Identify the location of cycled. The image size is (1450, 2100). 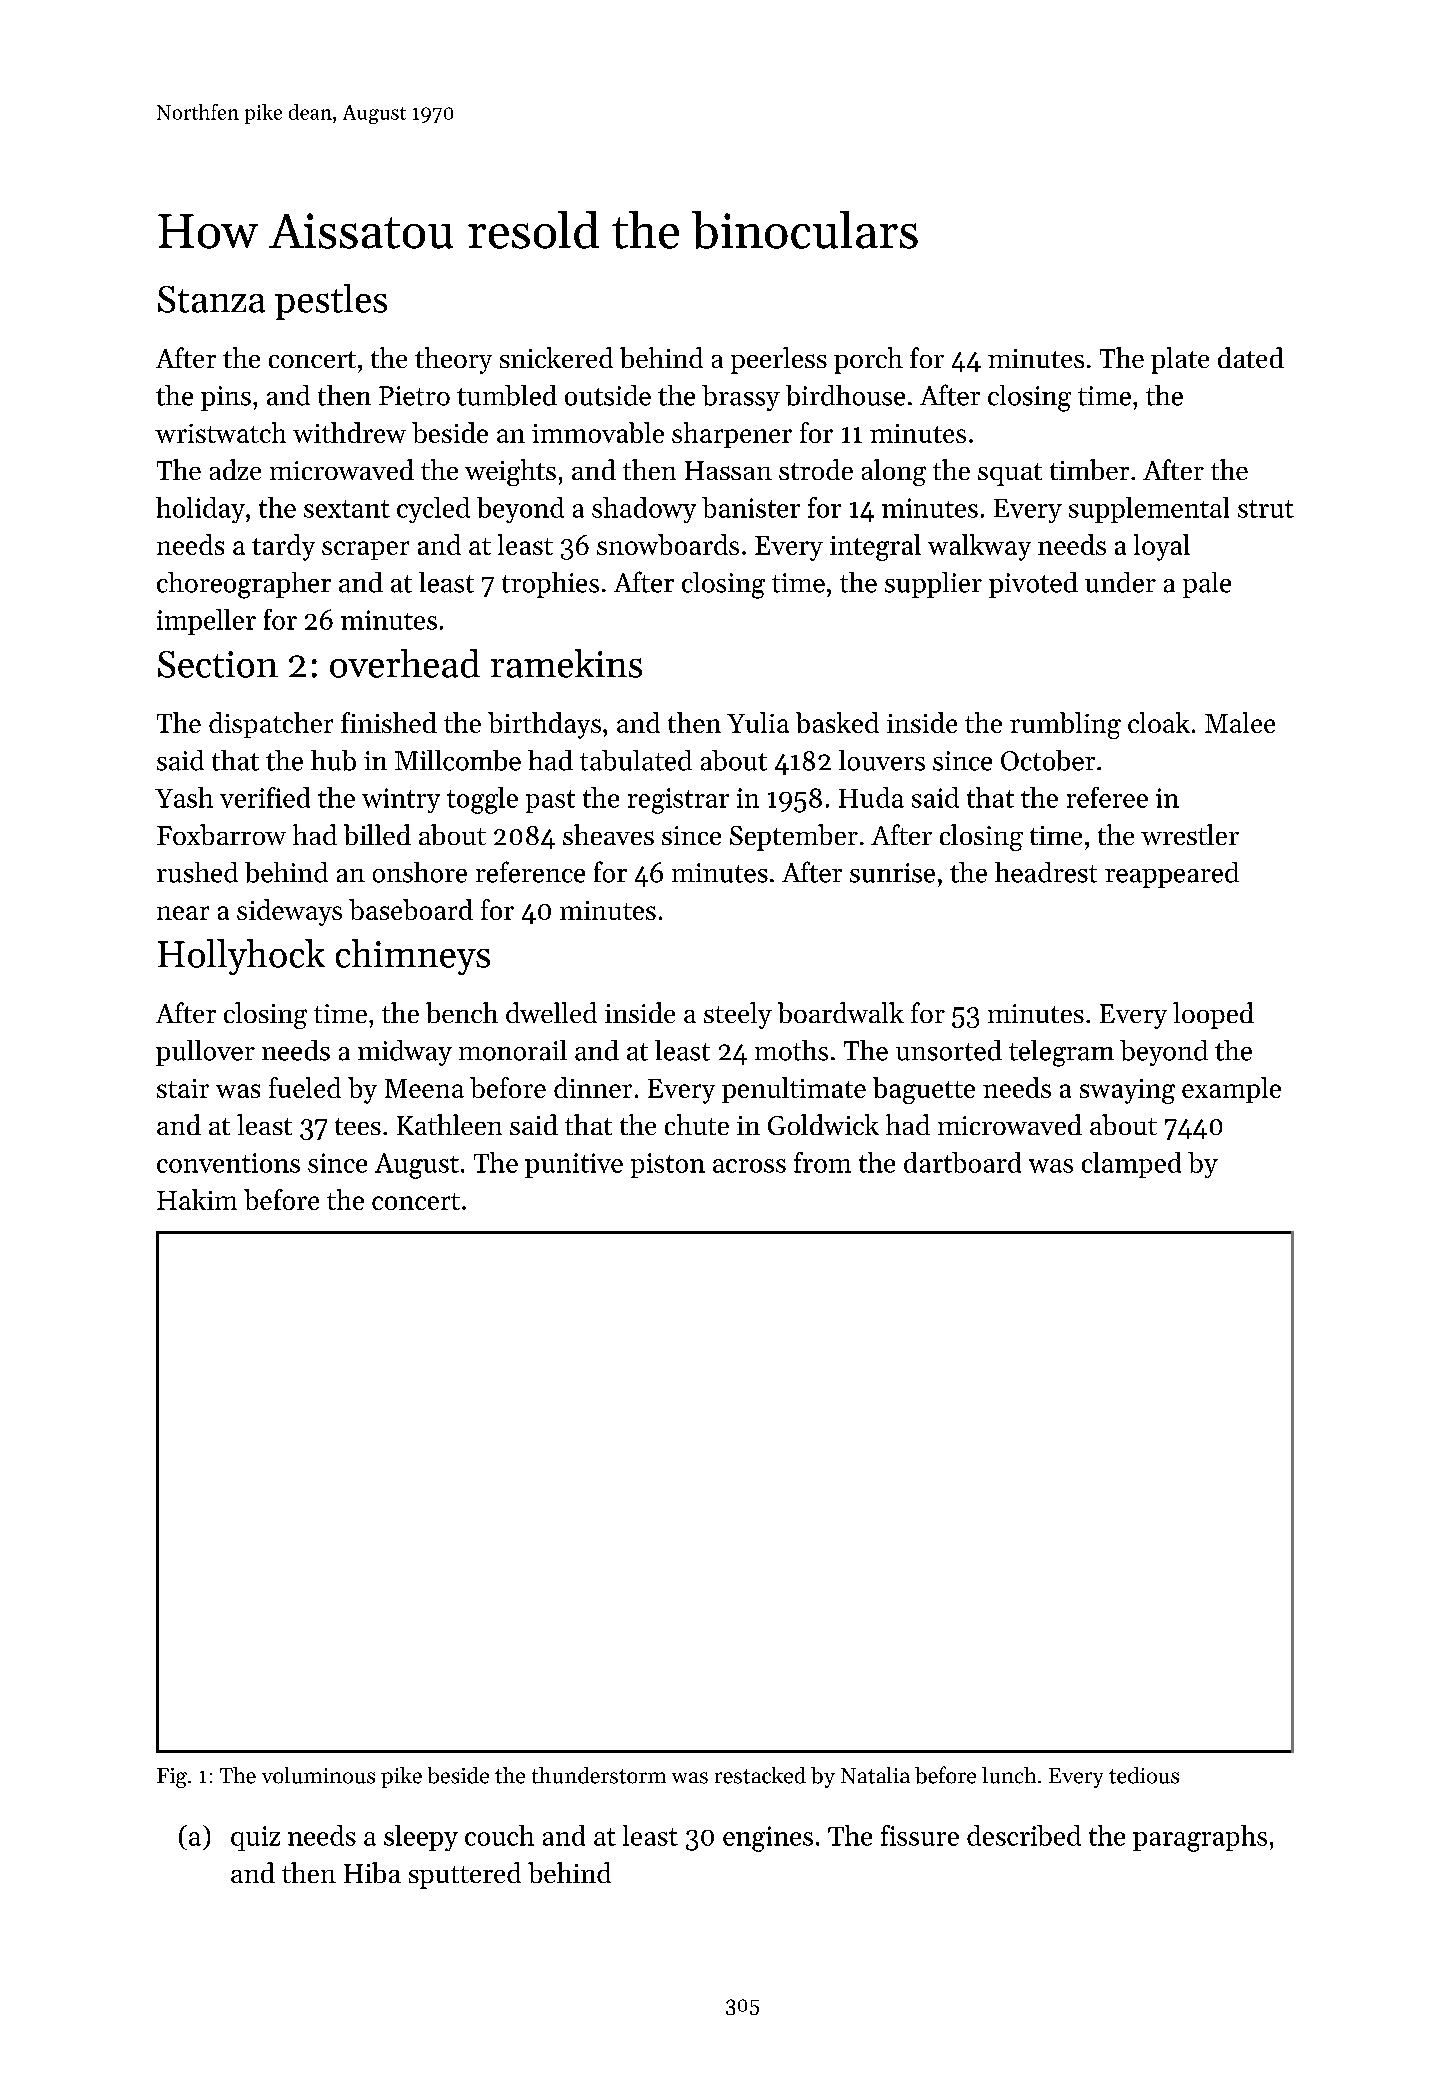
(433, 510).
